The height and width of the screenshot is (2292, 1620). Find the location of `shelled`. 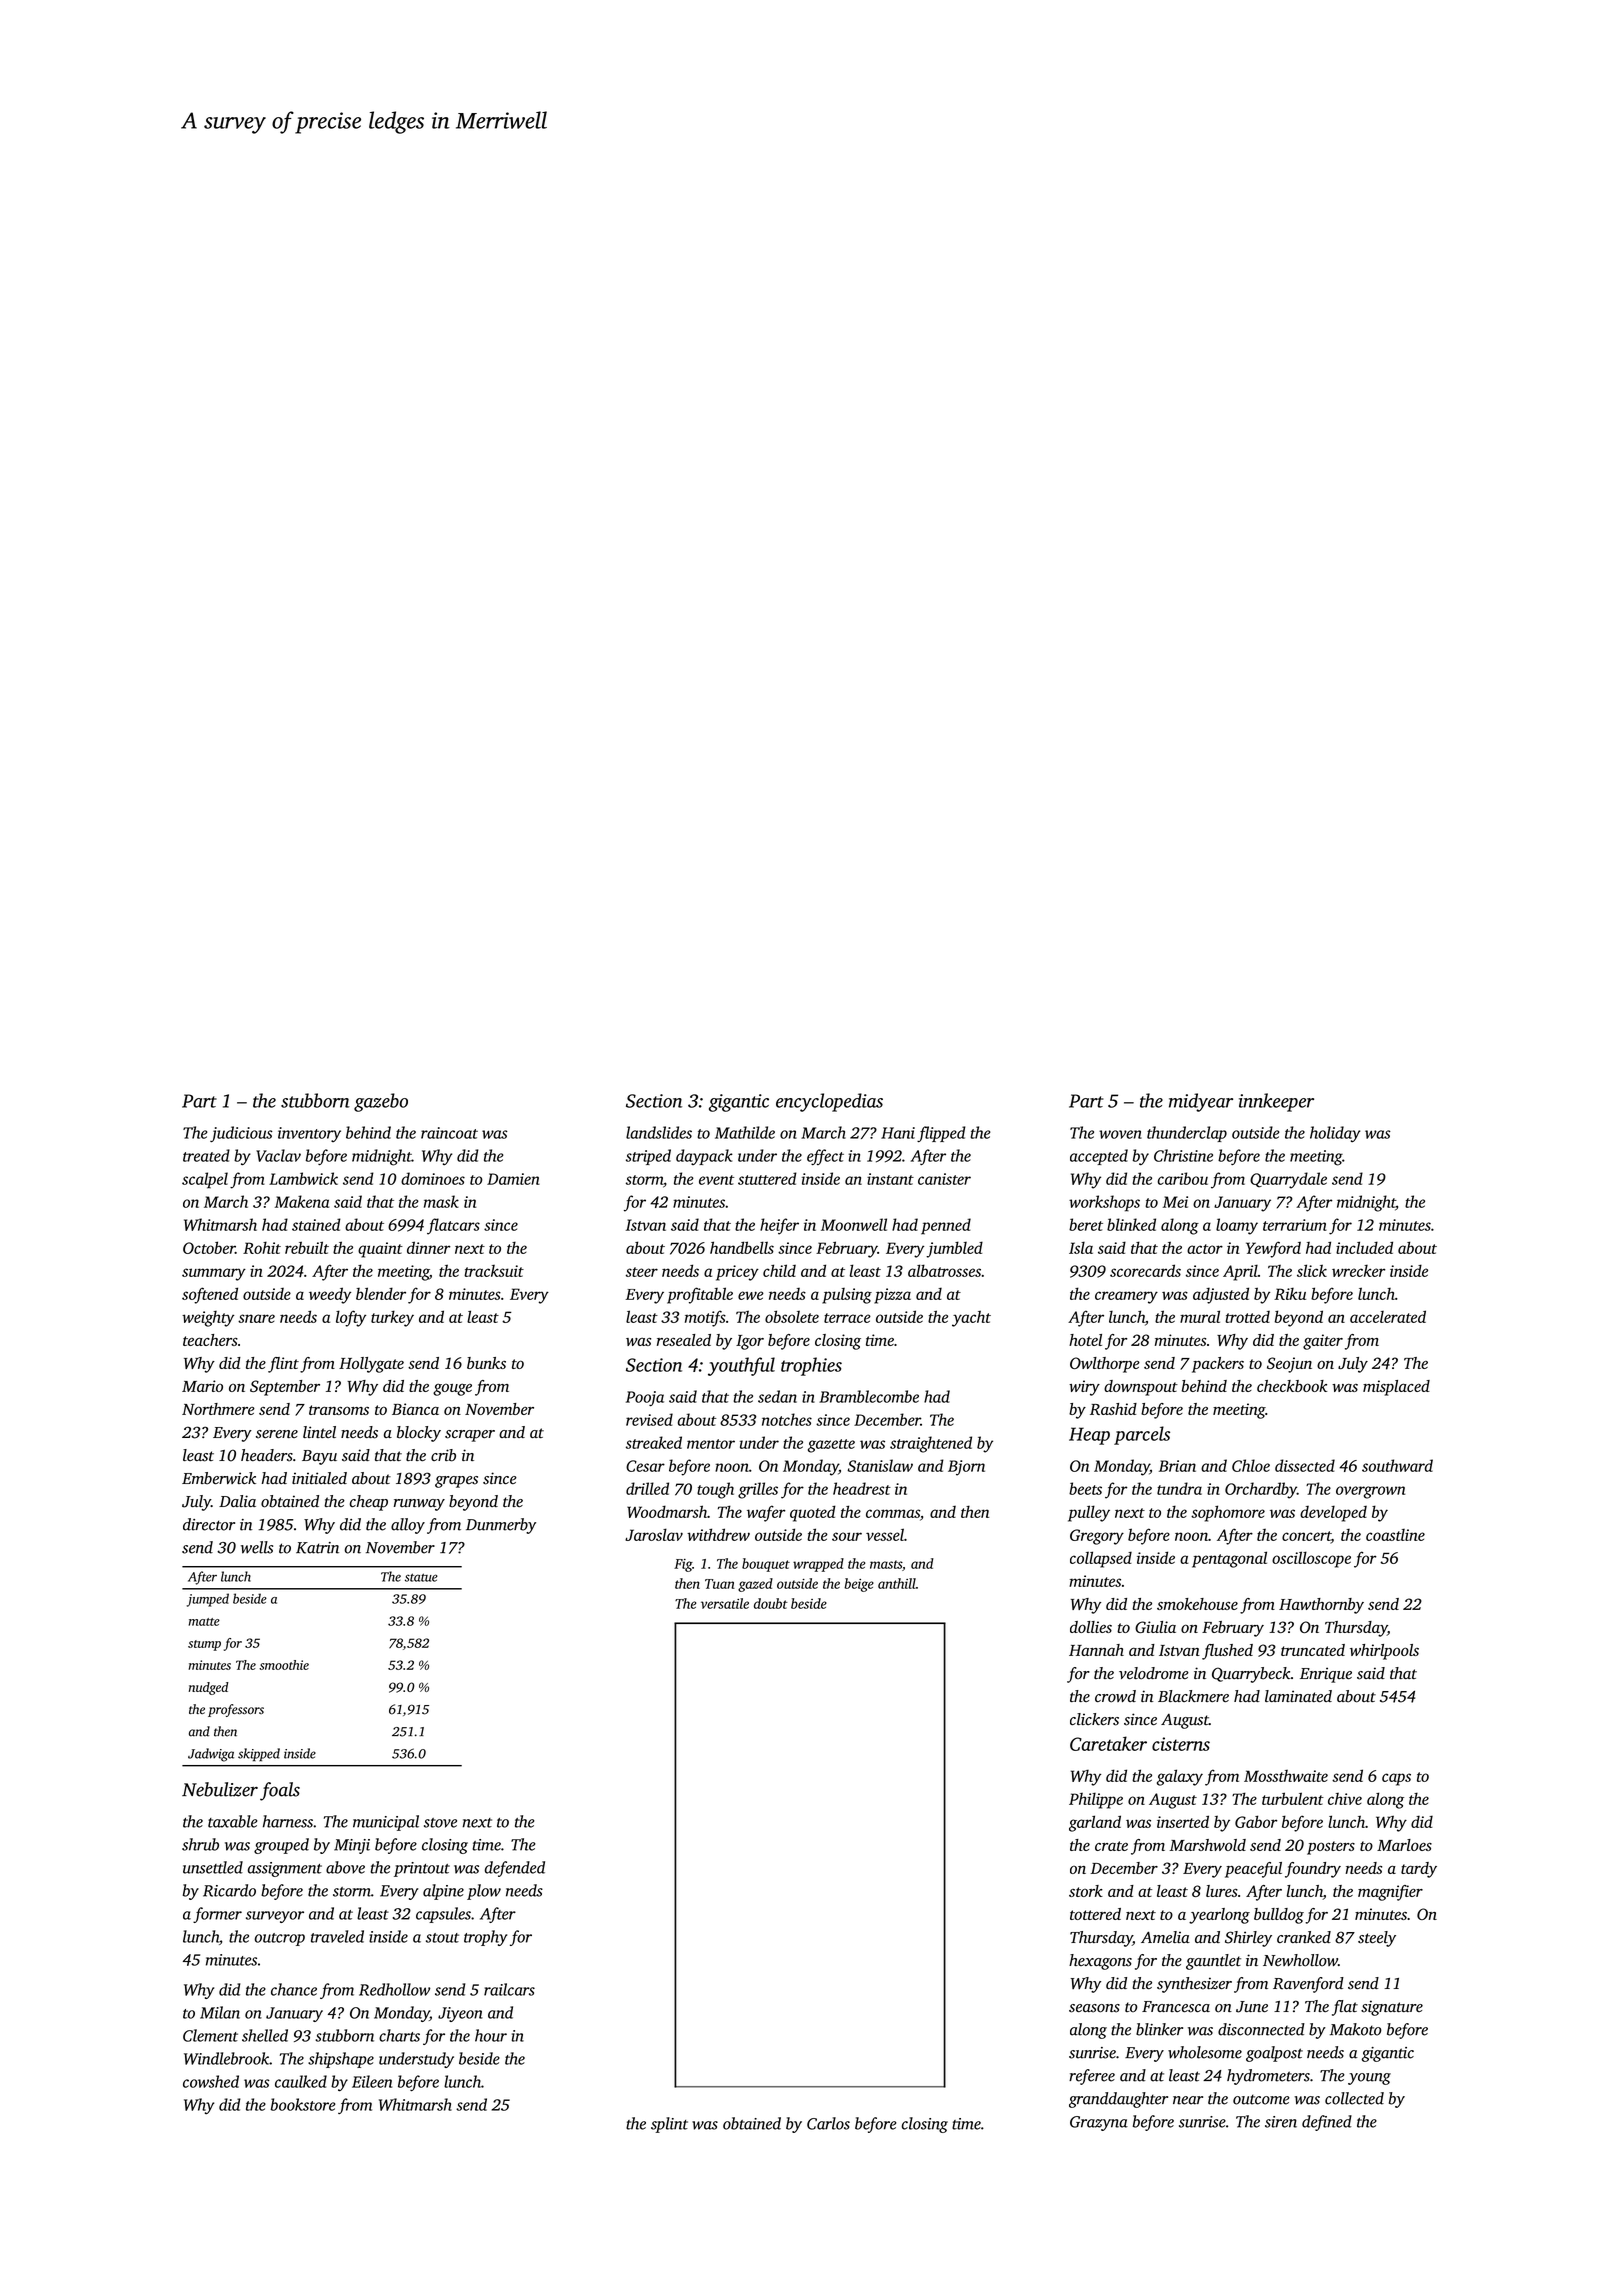

shelled is located at coordinates (265, 2035).
